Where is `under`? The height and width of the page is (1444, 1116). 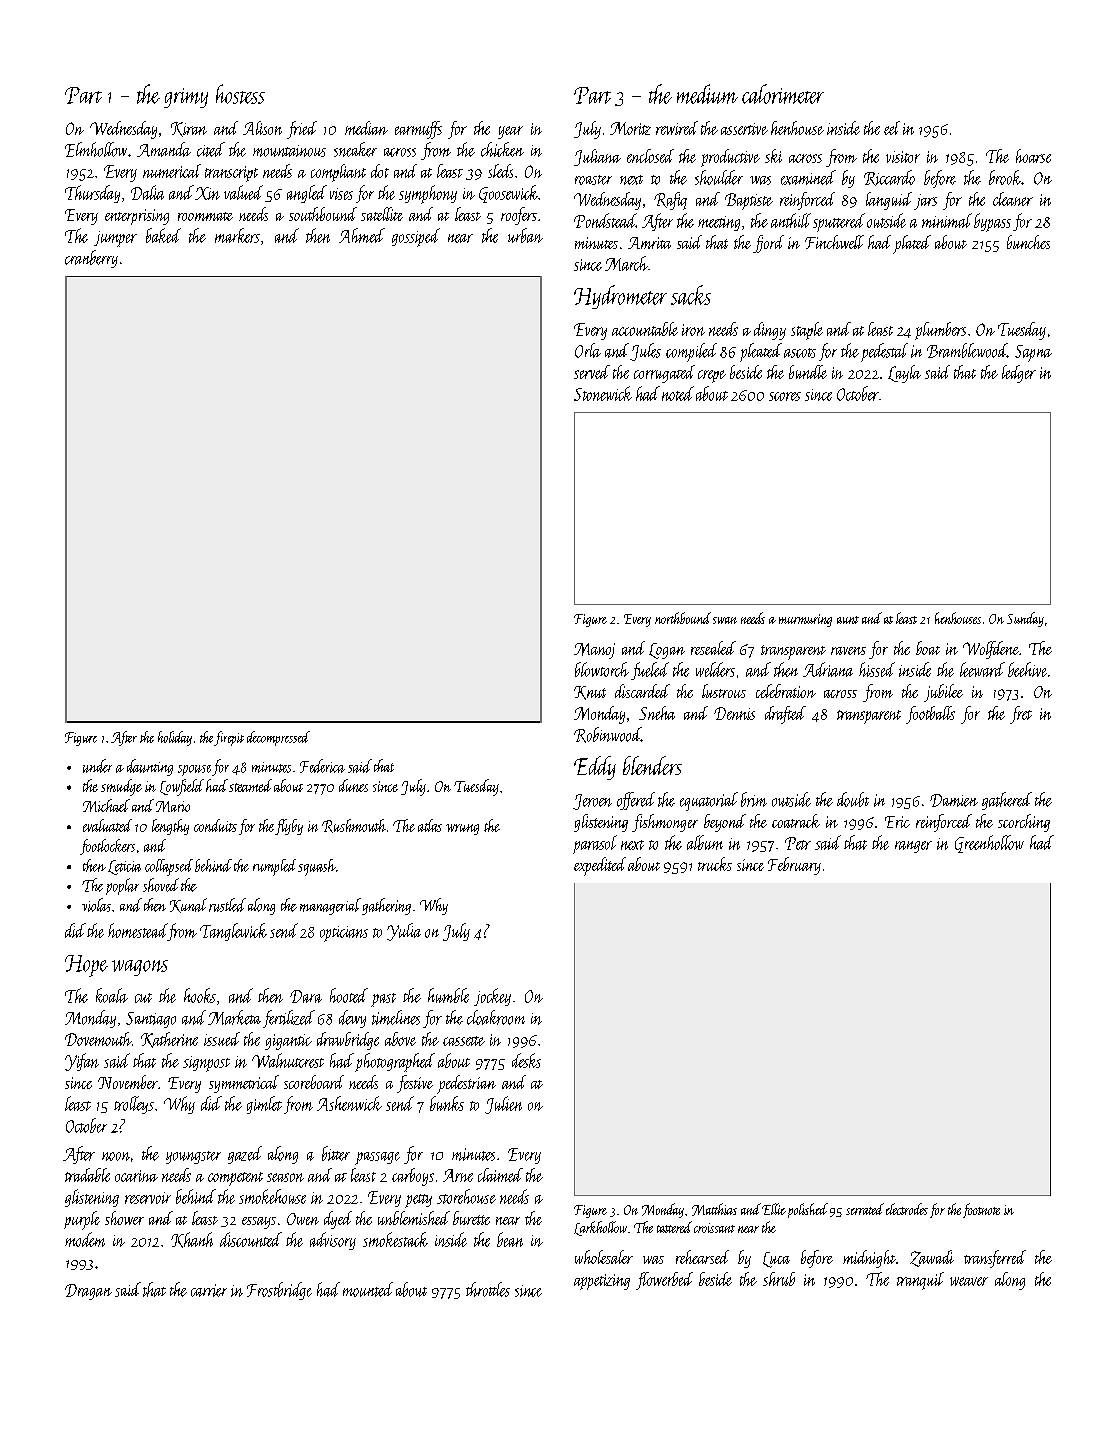
under is located at coordinates (97, 766).
